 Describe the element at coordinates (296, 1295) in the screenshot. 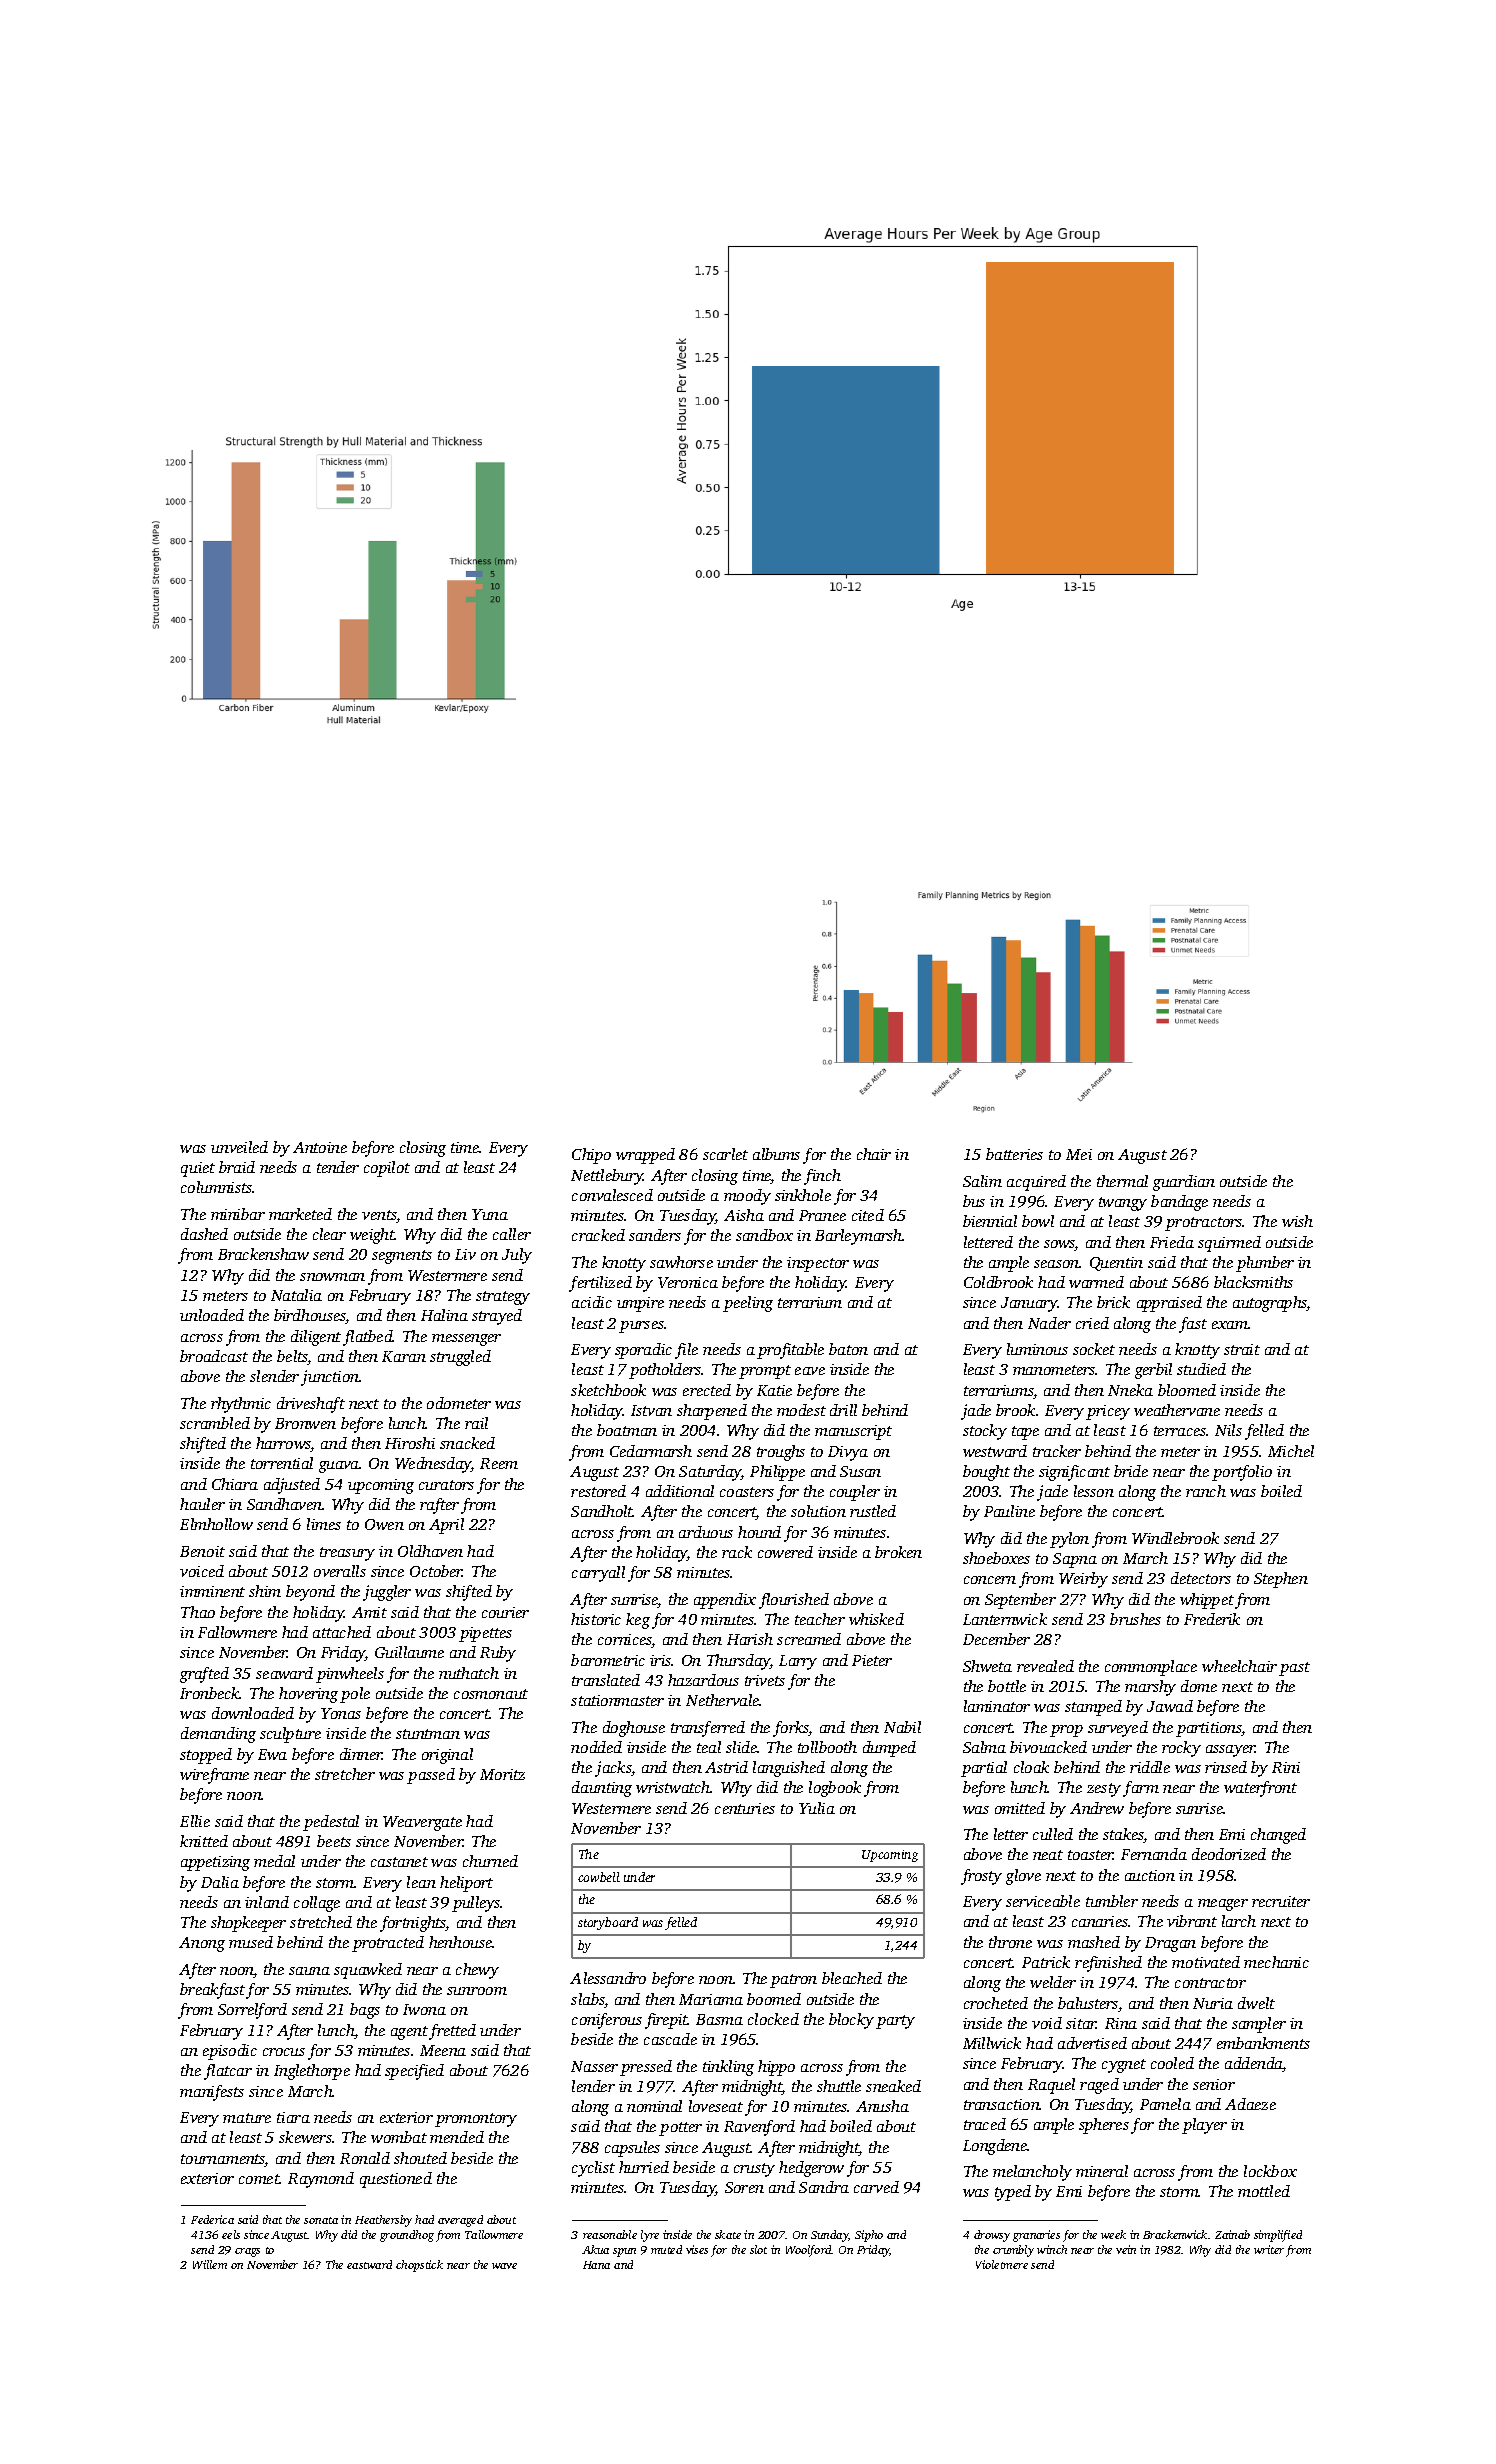

I see `Natalia` at that location.
